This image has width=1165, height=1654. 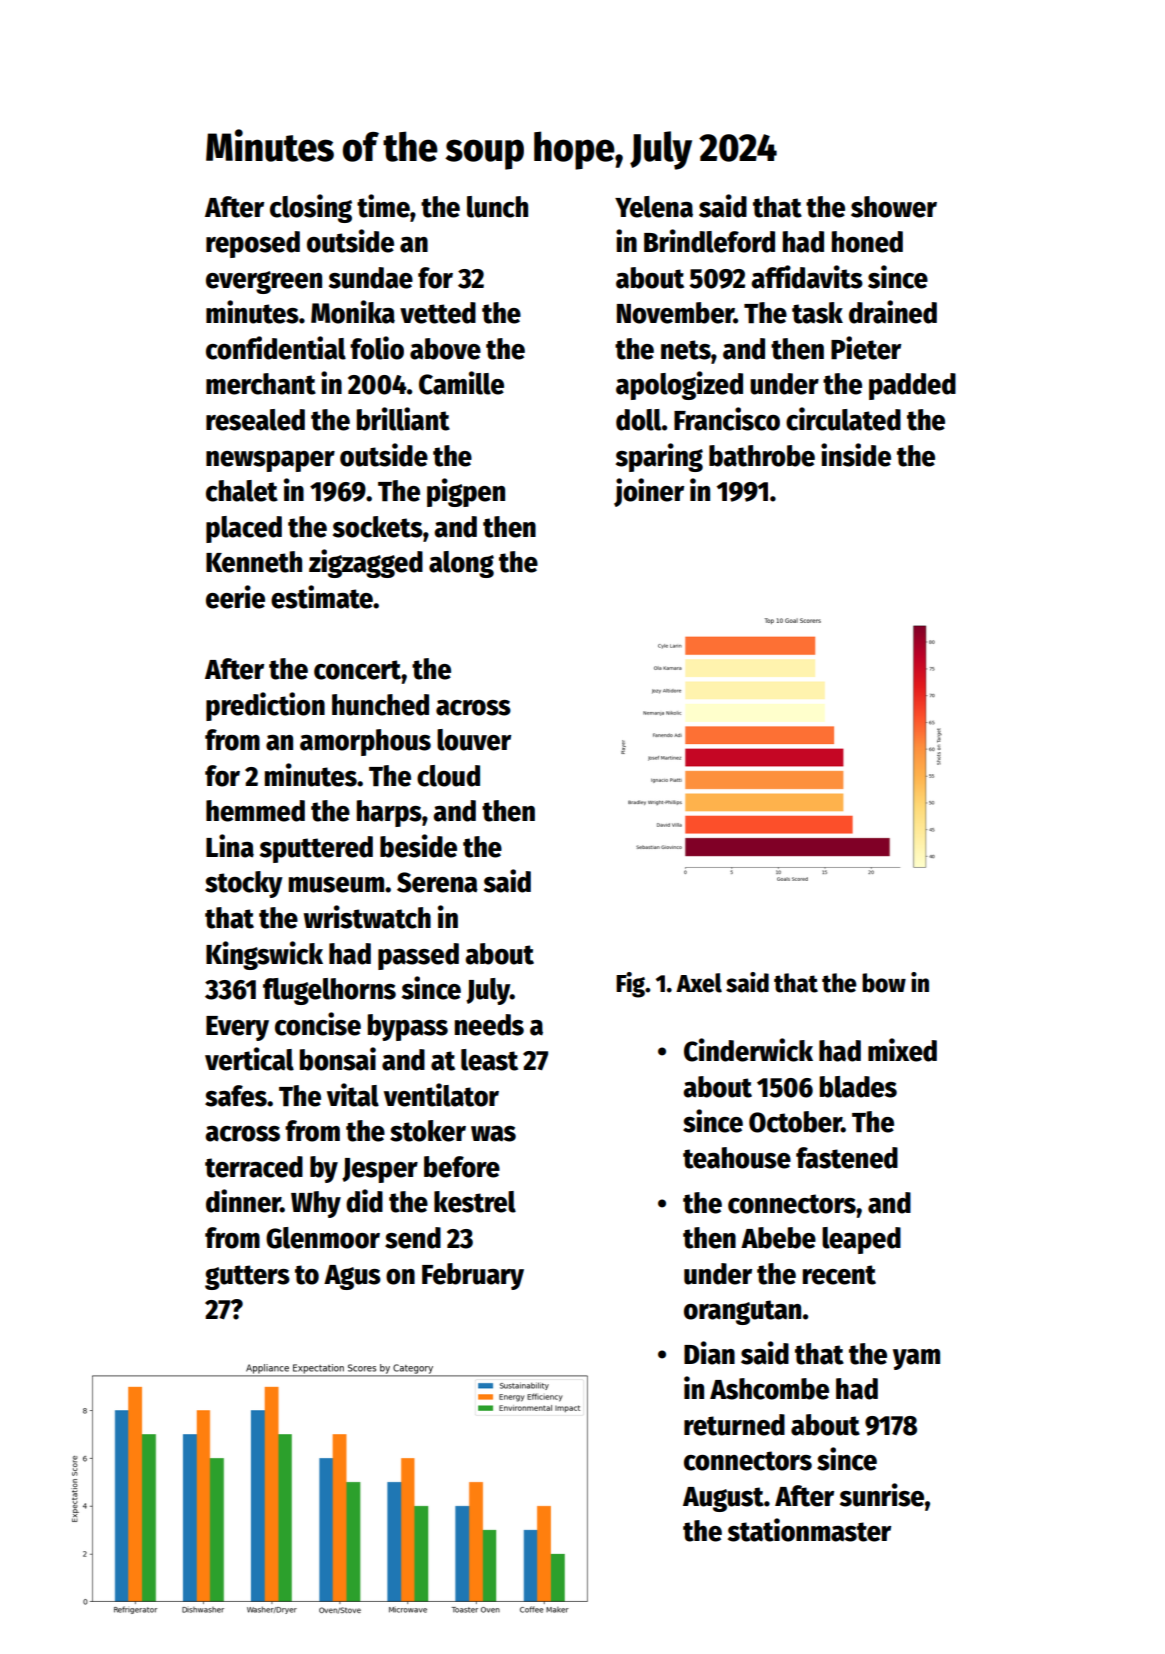 What do you see at coordinates (364, 1201) in the image?
I see `did` at bounding box center [364, 1201].
